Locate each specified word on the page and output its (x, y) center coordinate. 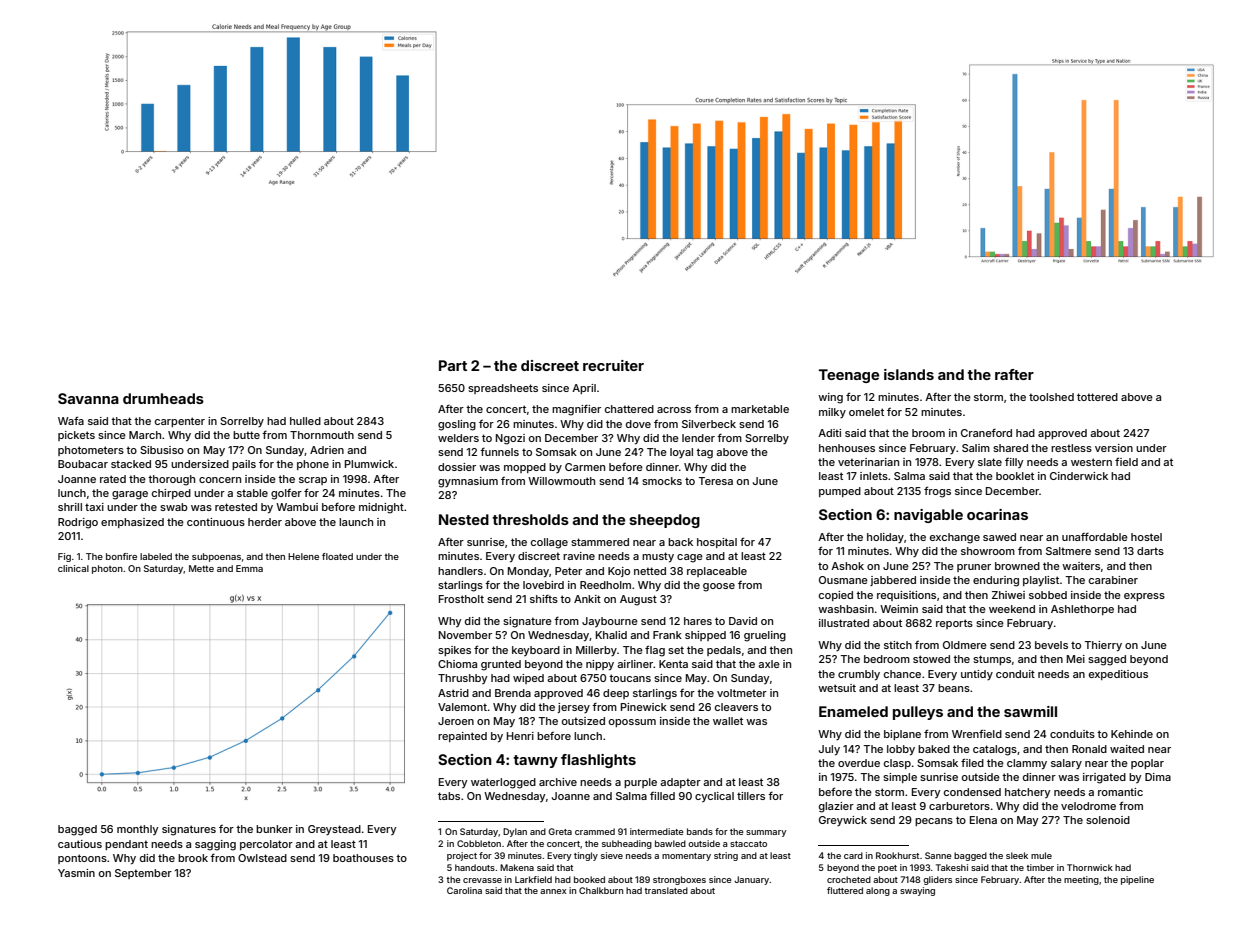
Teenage (849, 376)
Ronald (1089, 749)
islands (909, 374)
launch (356, 522)
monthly (137, 830)
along (878, 891)
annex (553, 891)
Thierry (1103, 646)
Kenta (673, 664)
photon (107, 569)
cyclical (714, 797)
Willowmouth (561, 481)
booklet (1015, 476)
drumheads (163, 398)
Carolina (464, 890)
